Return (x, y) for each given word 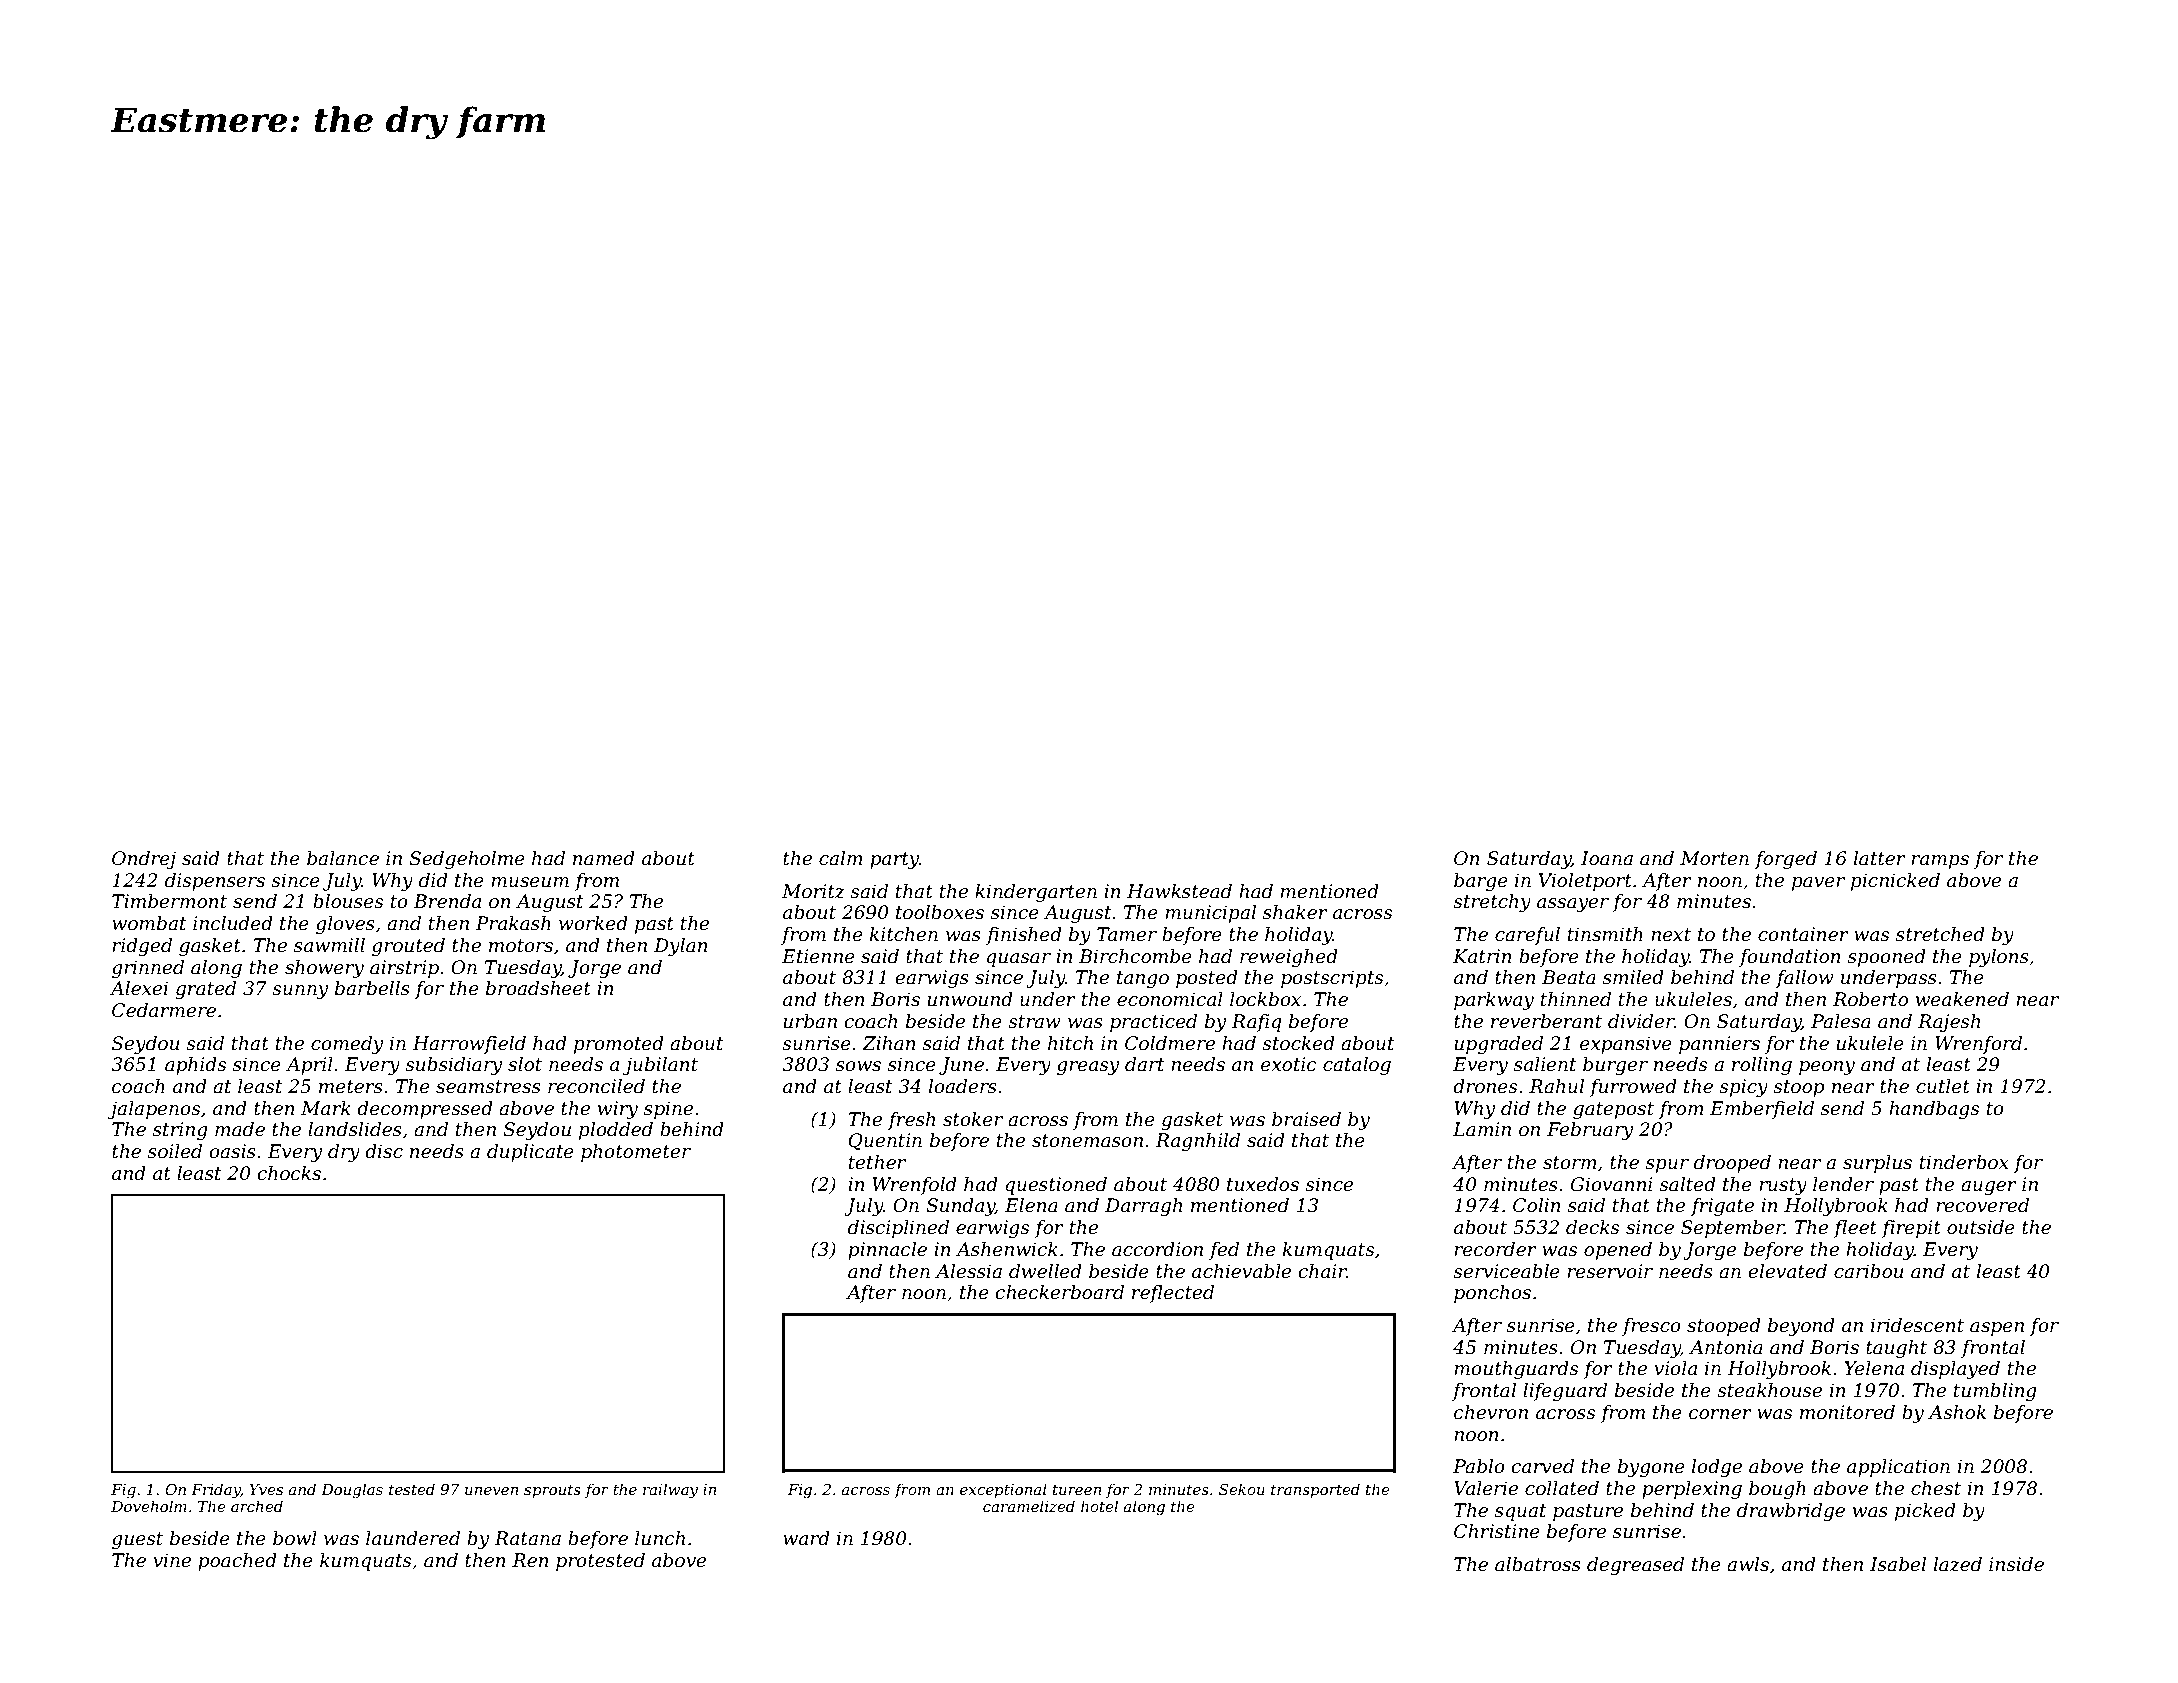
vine (172, 1560)
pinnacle (887, 1251)
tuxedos (1263, 1184)
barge (1481, 882)
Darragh (1143, 1207)
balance (343, 858)
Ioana (1607, 858)
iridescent (1917, 1325)
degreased (1635, 1566)
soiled (175, 1151)
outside (1981, 1227)
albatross (1538, 1564)
